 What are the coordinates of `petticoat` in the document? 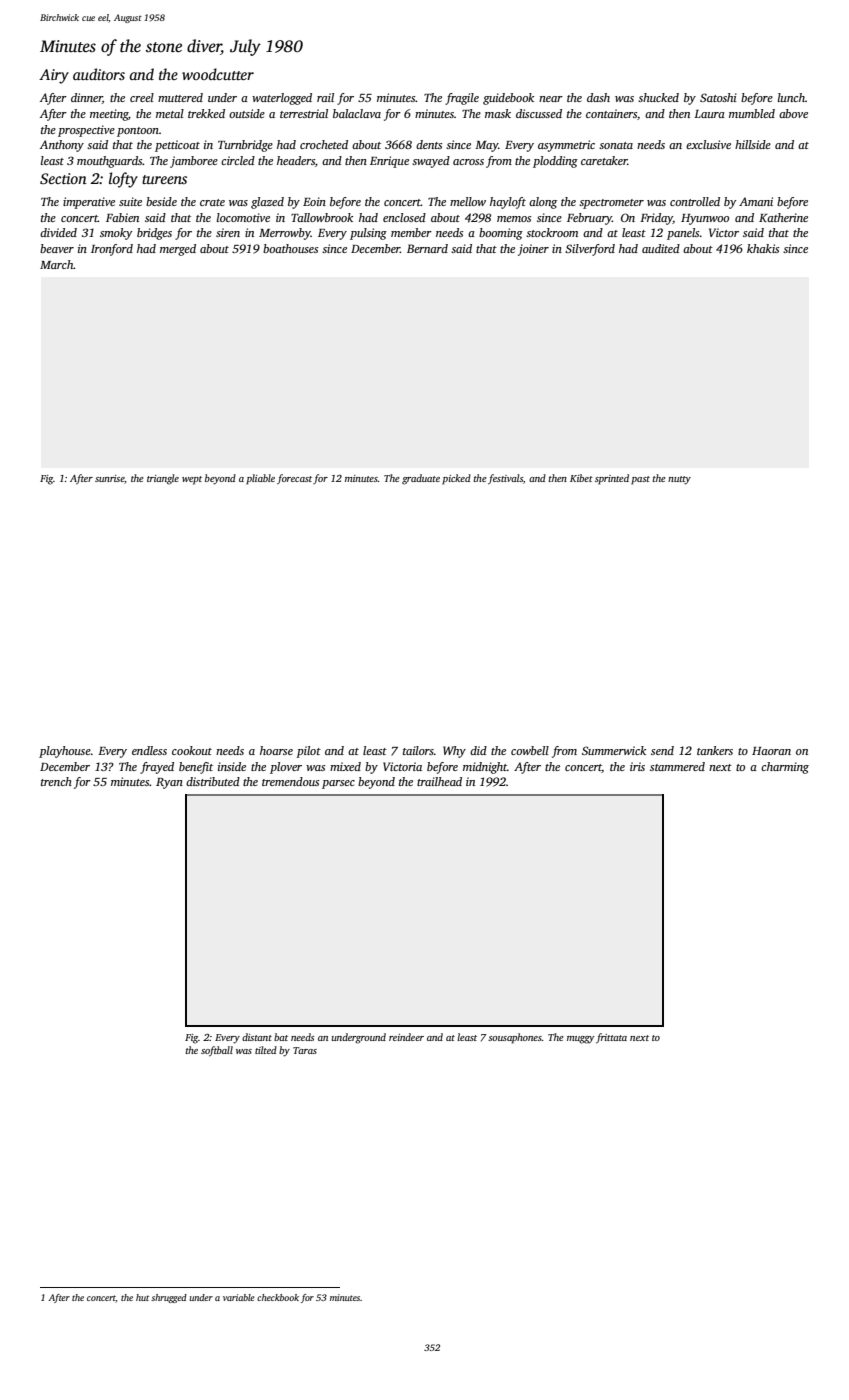 It's located at (177, 146).
